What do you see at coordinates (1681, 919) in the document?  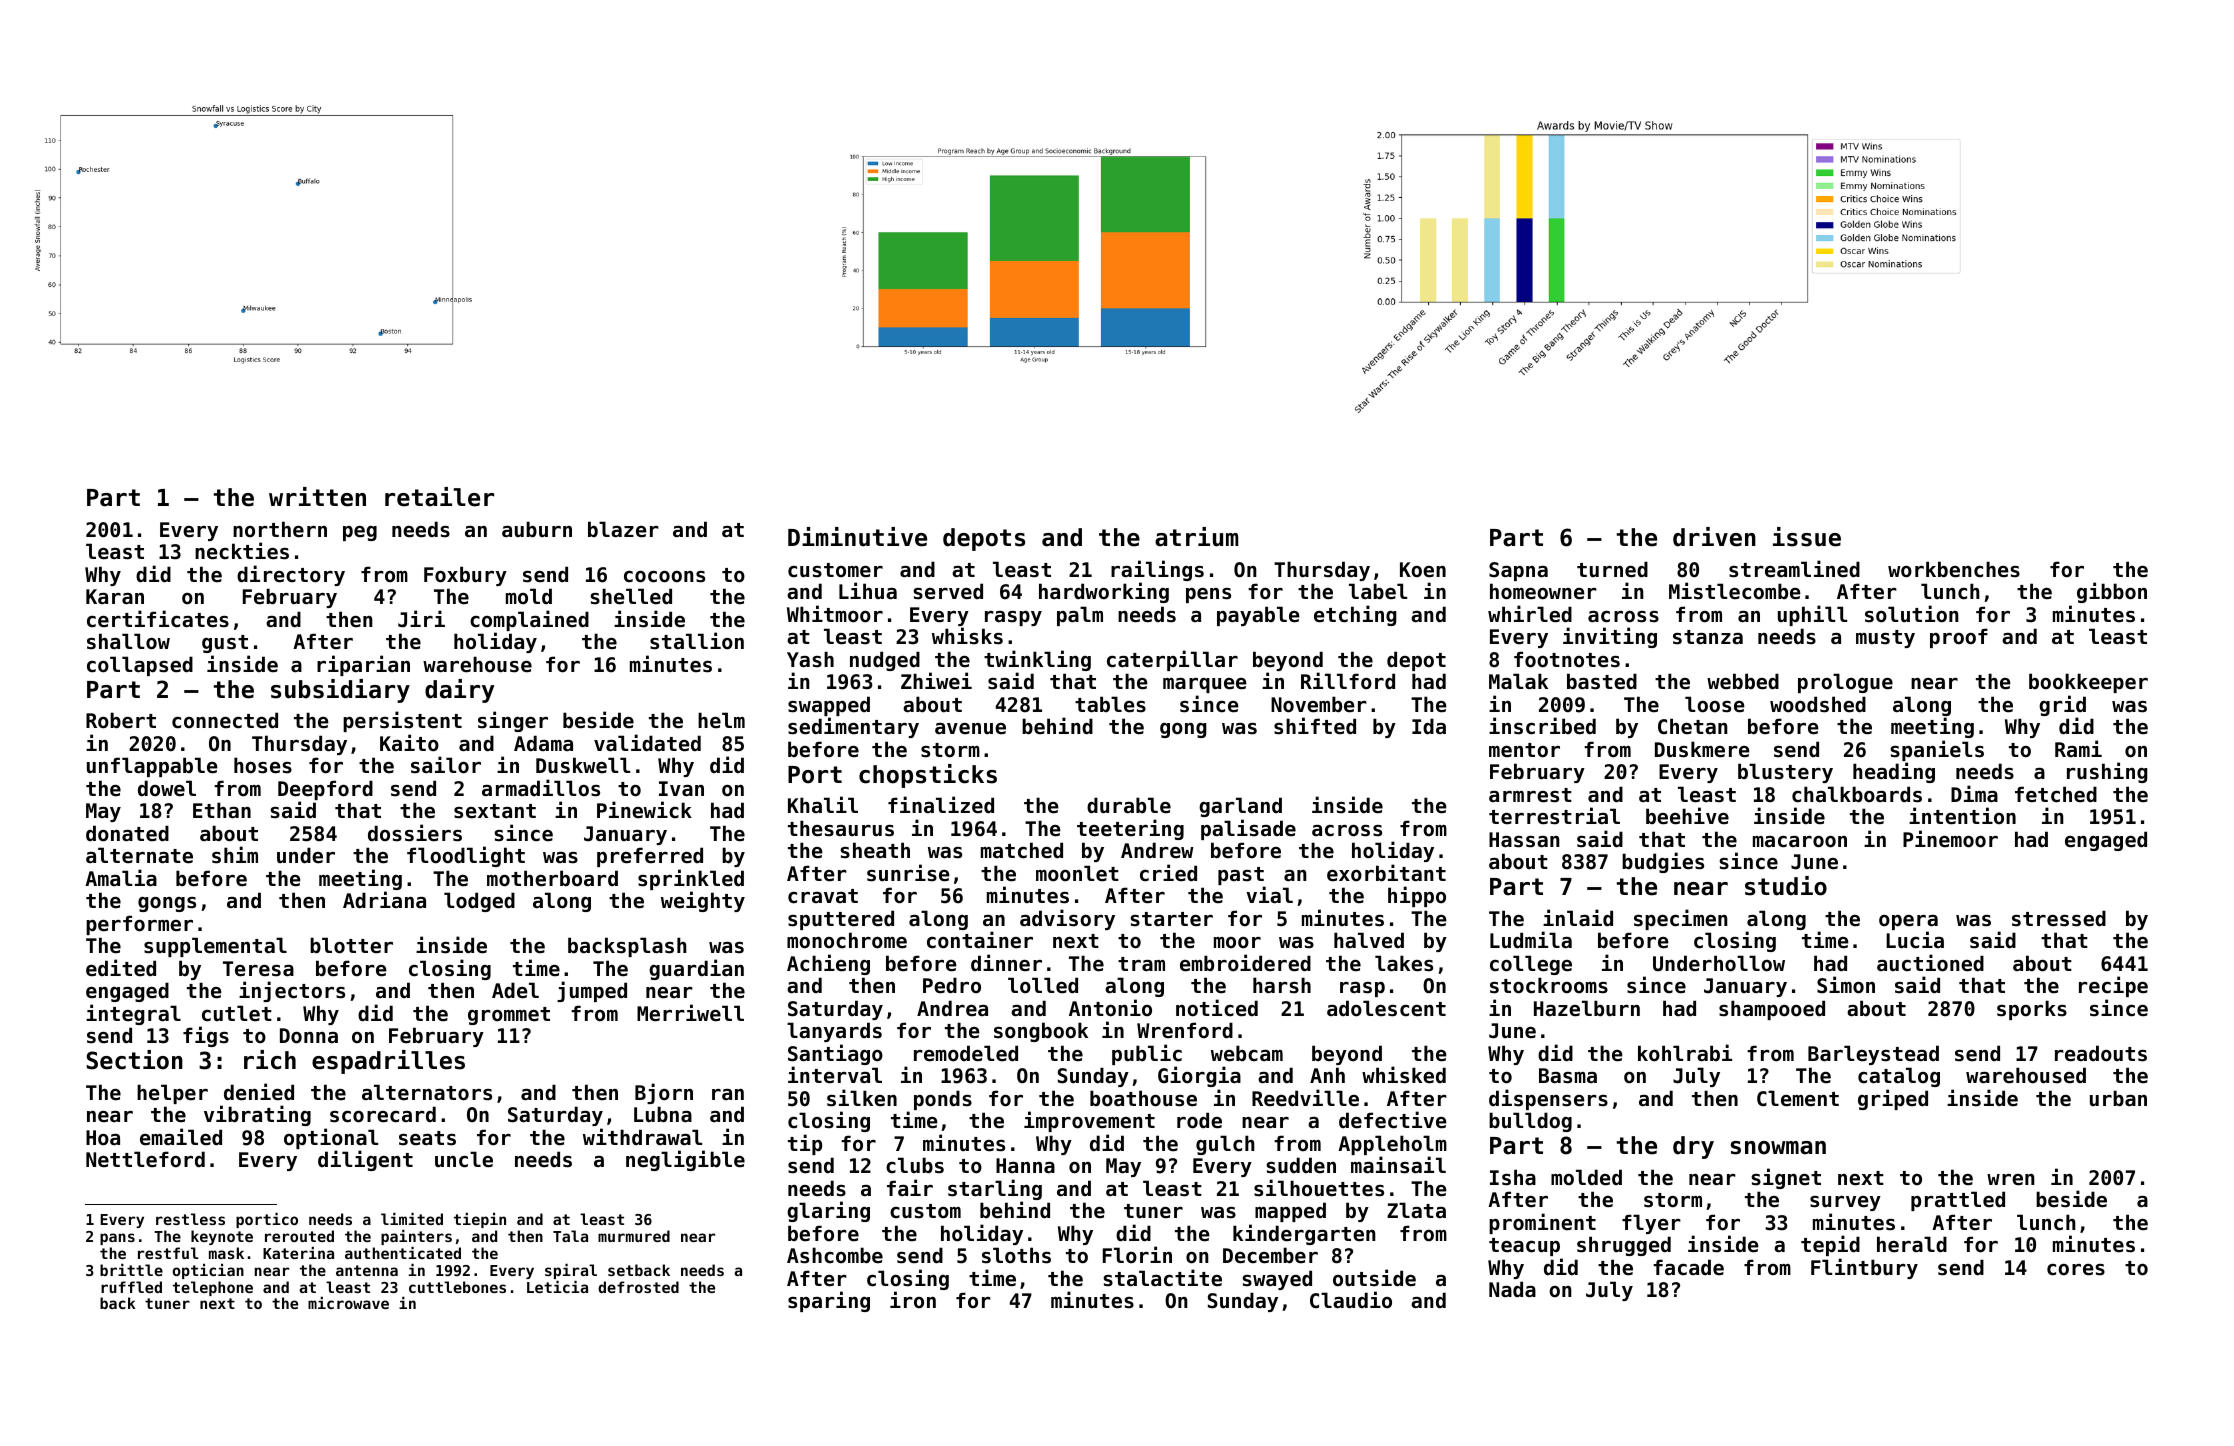 I see `specimen` at bounding box center [1681, 919].
